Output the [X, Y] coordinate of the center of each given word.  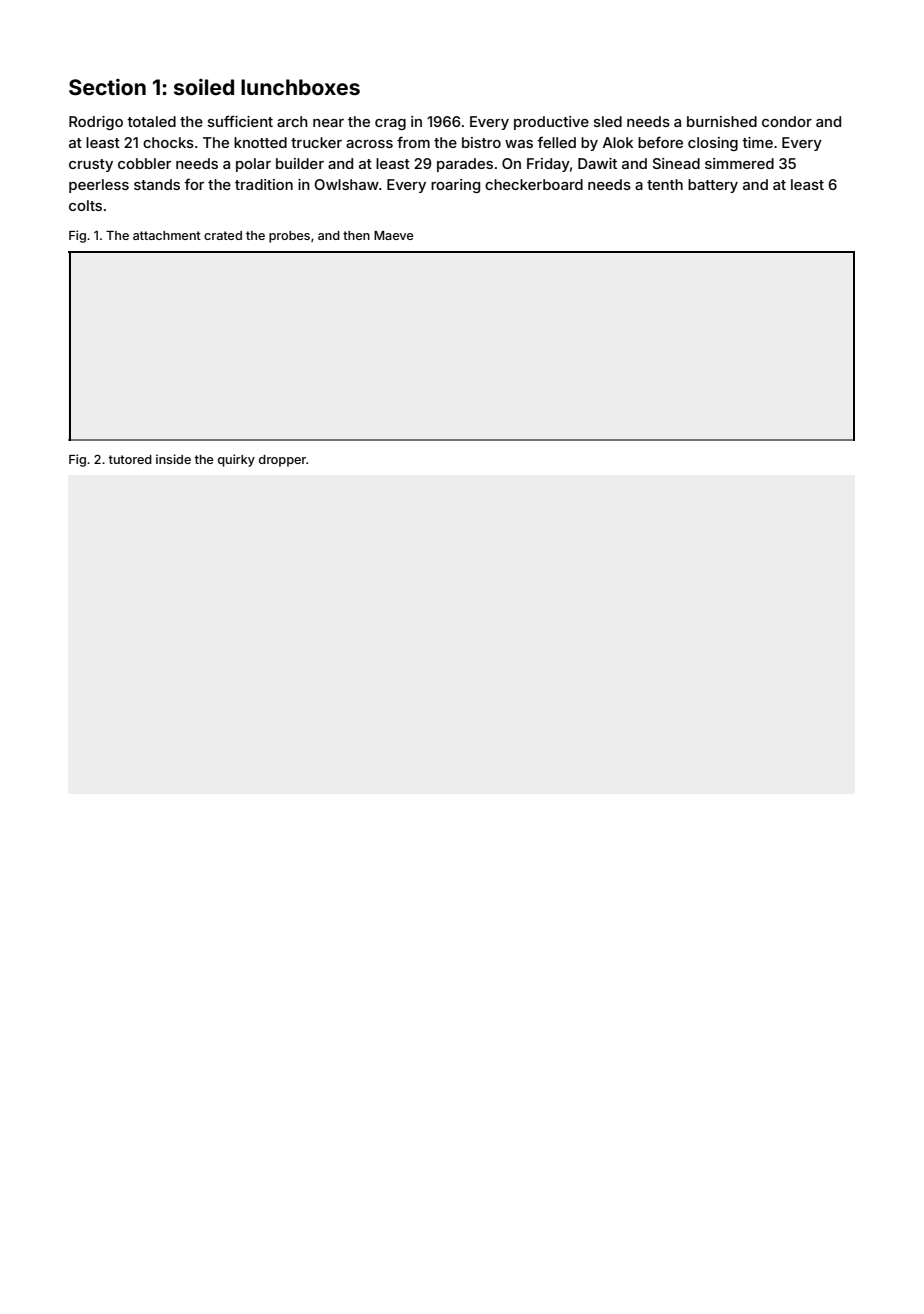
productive [551, 123]
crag [390, 124]
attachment [167, 235]
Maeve [393, 235]
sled [608, 121]
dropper [282, 461]
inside [173, 459]
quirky [236, 460]
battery [713, 186]
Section [107, 87]
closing [713, 144]
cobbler [144, 163]
